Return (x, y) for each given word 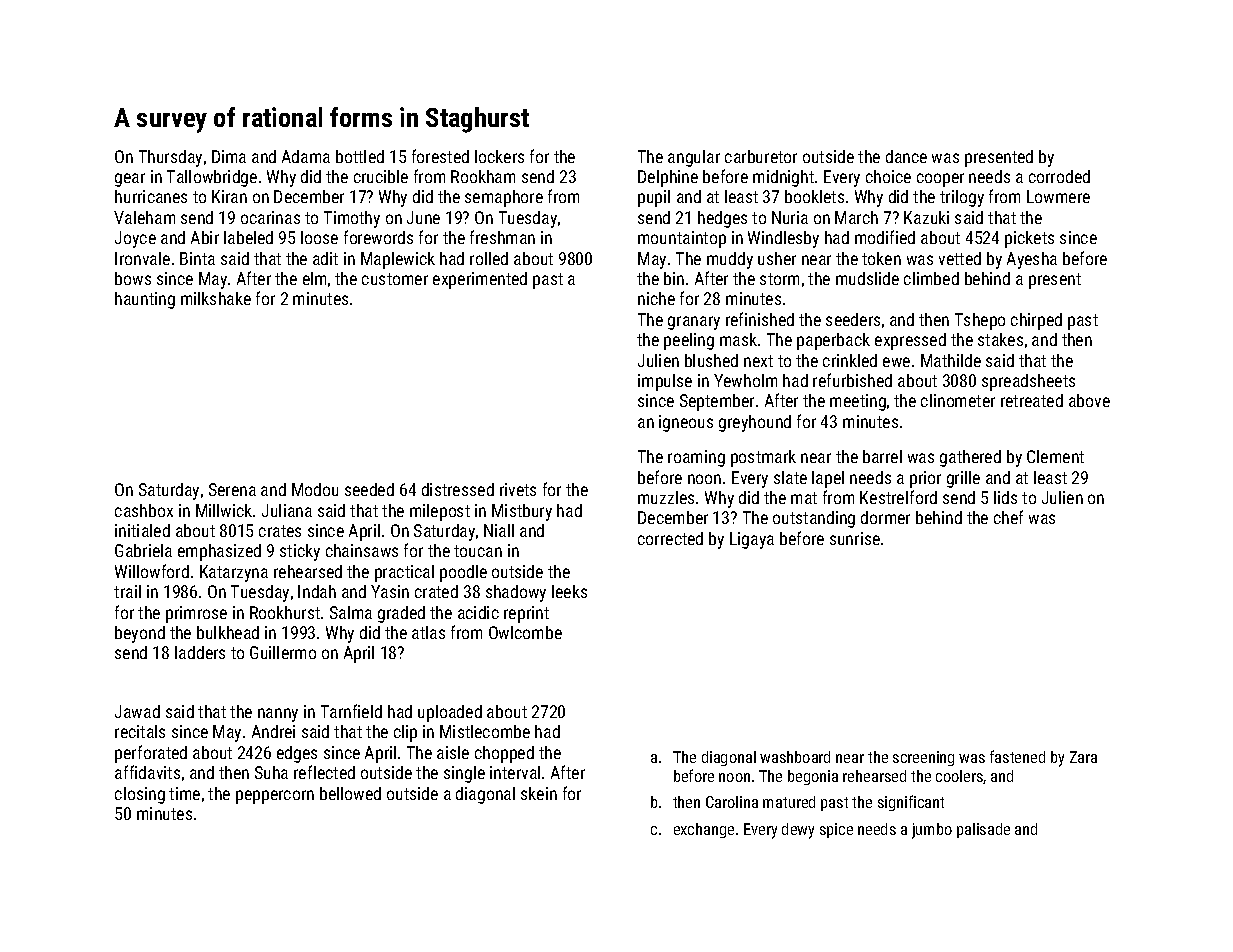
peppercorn (275, 797)
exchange (704, 830)
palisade (983, 830)
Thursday (170, 158)
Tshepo (980, 321)
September (717, 402)
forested (440, 156)
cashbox (144, 510)
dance (906, 156)
